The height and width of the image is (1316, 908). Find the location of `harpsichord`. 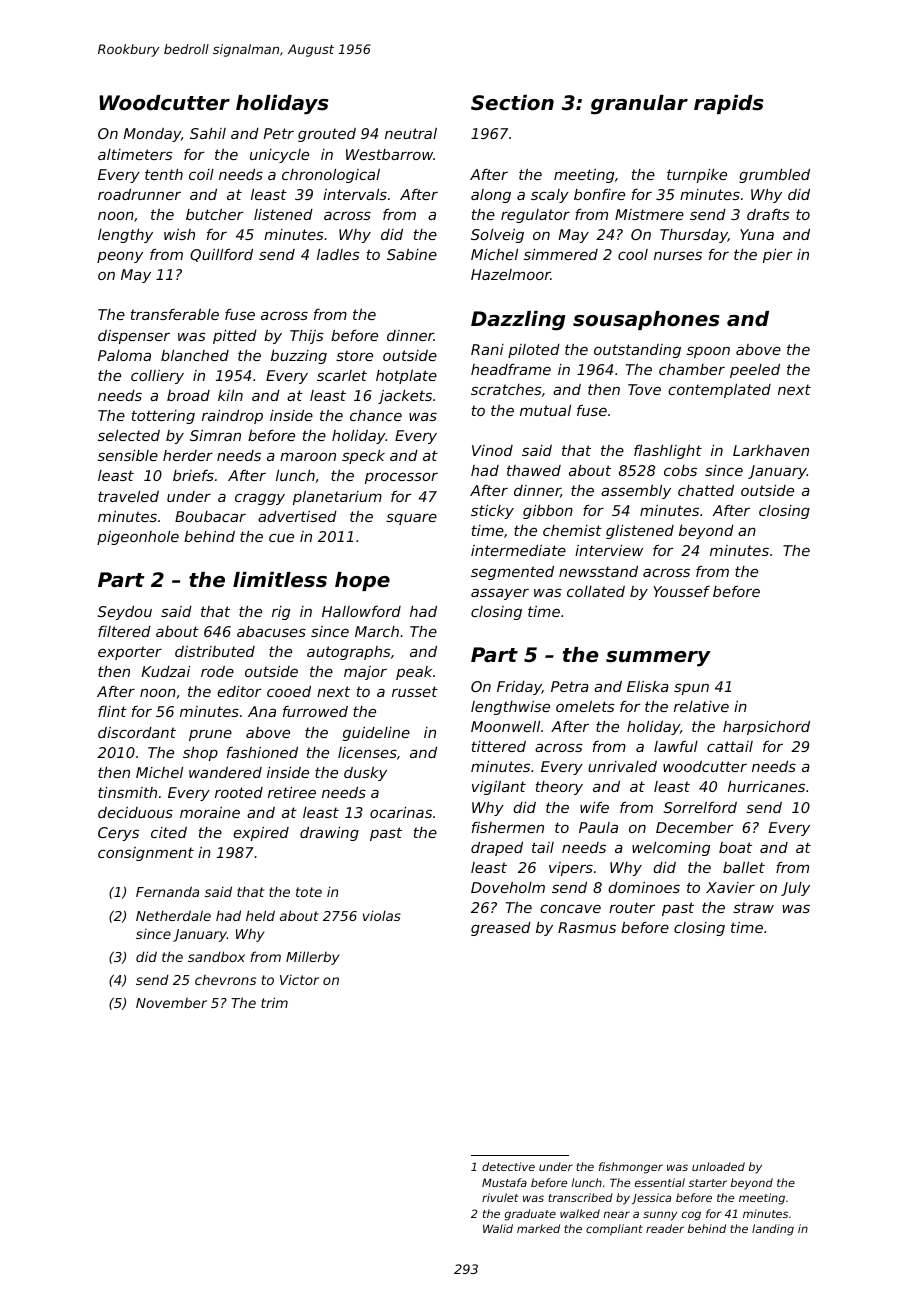

harpsichord is located at coordinates (766, 728).
